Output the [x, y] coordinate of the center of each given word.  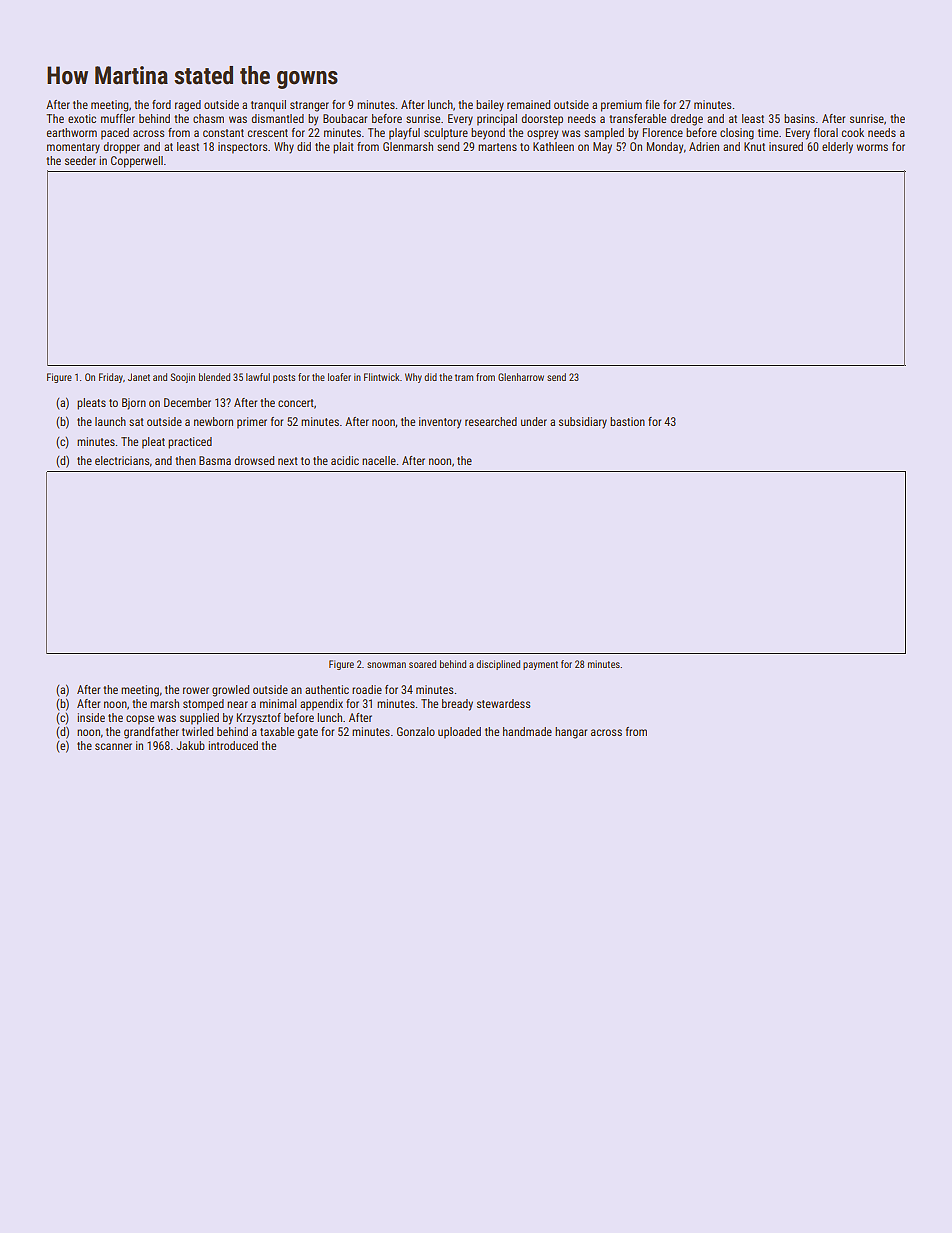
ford [161, 104]
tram [464, 377]
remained [528, 104]
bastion [627, 421]
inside [91, 717]
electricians [122, 460]
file [652, 104]
